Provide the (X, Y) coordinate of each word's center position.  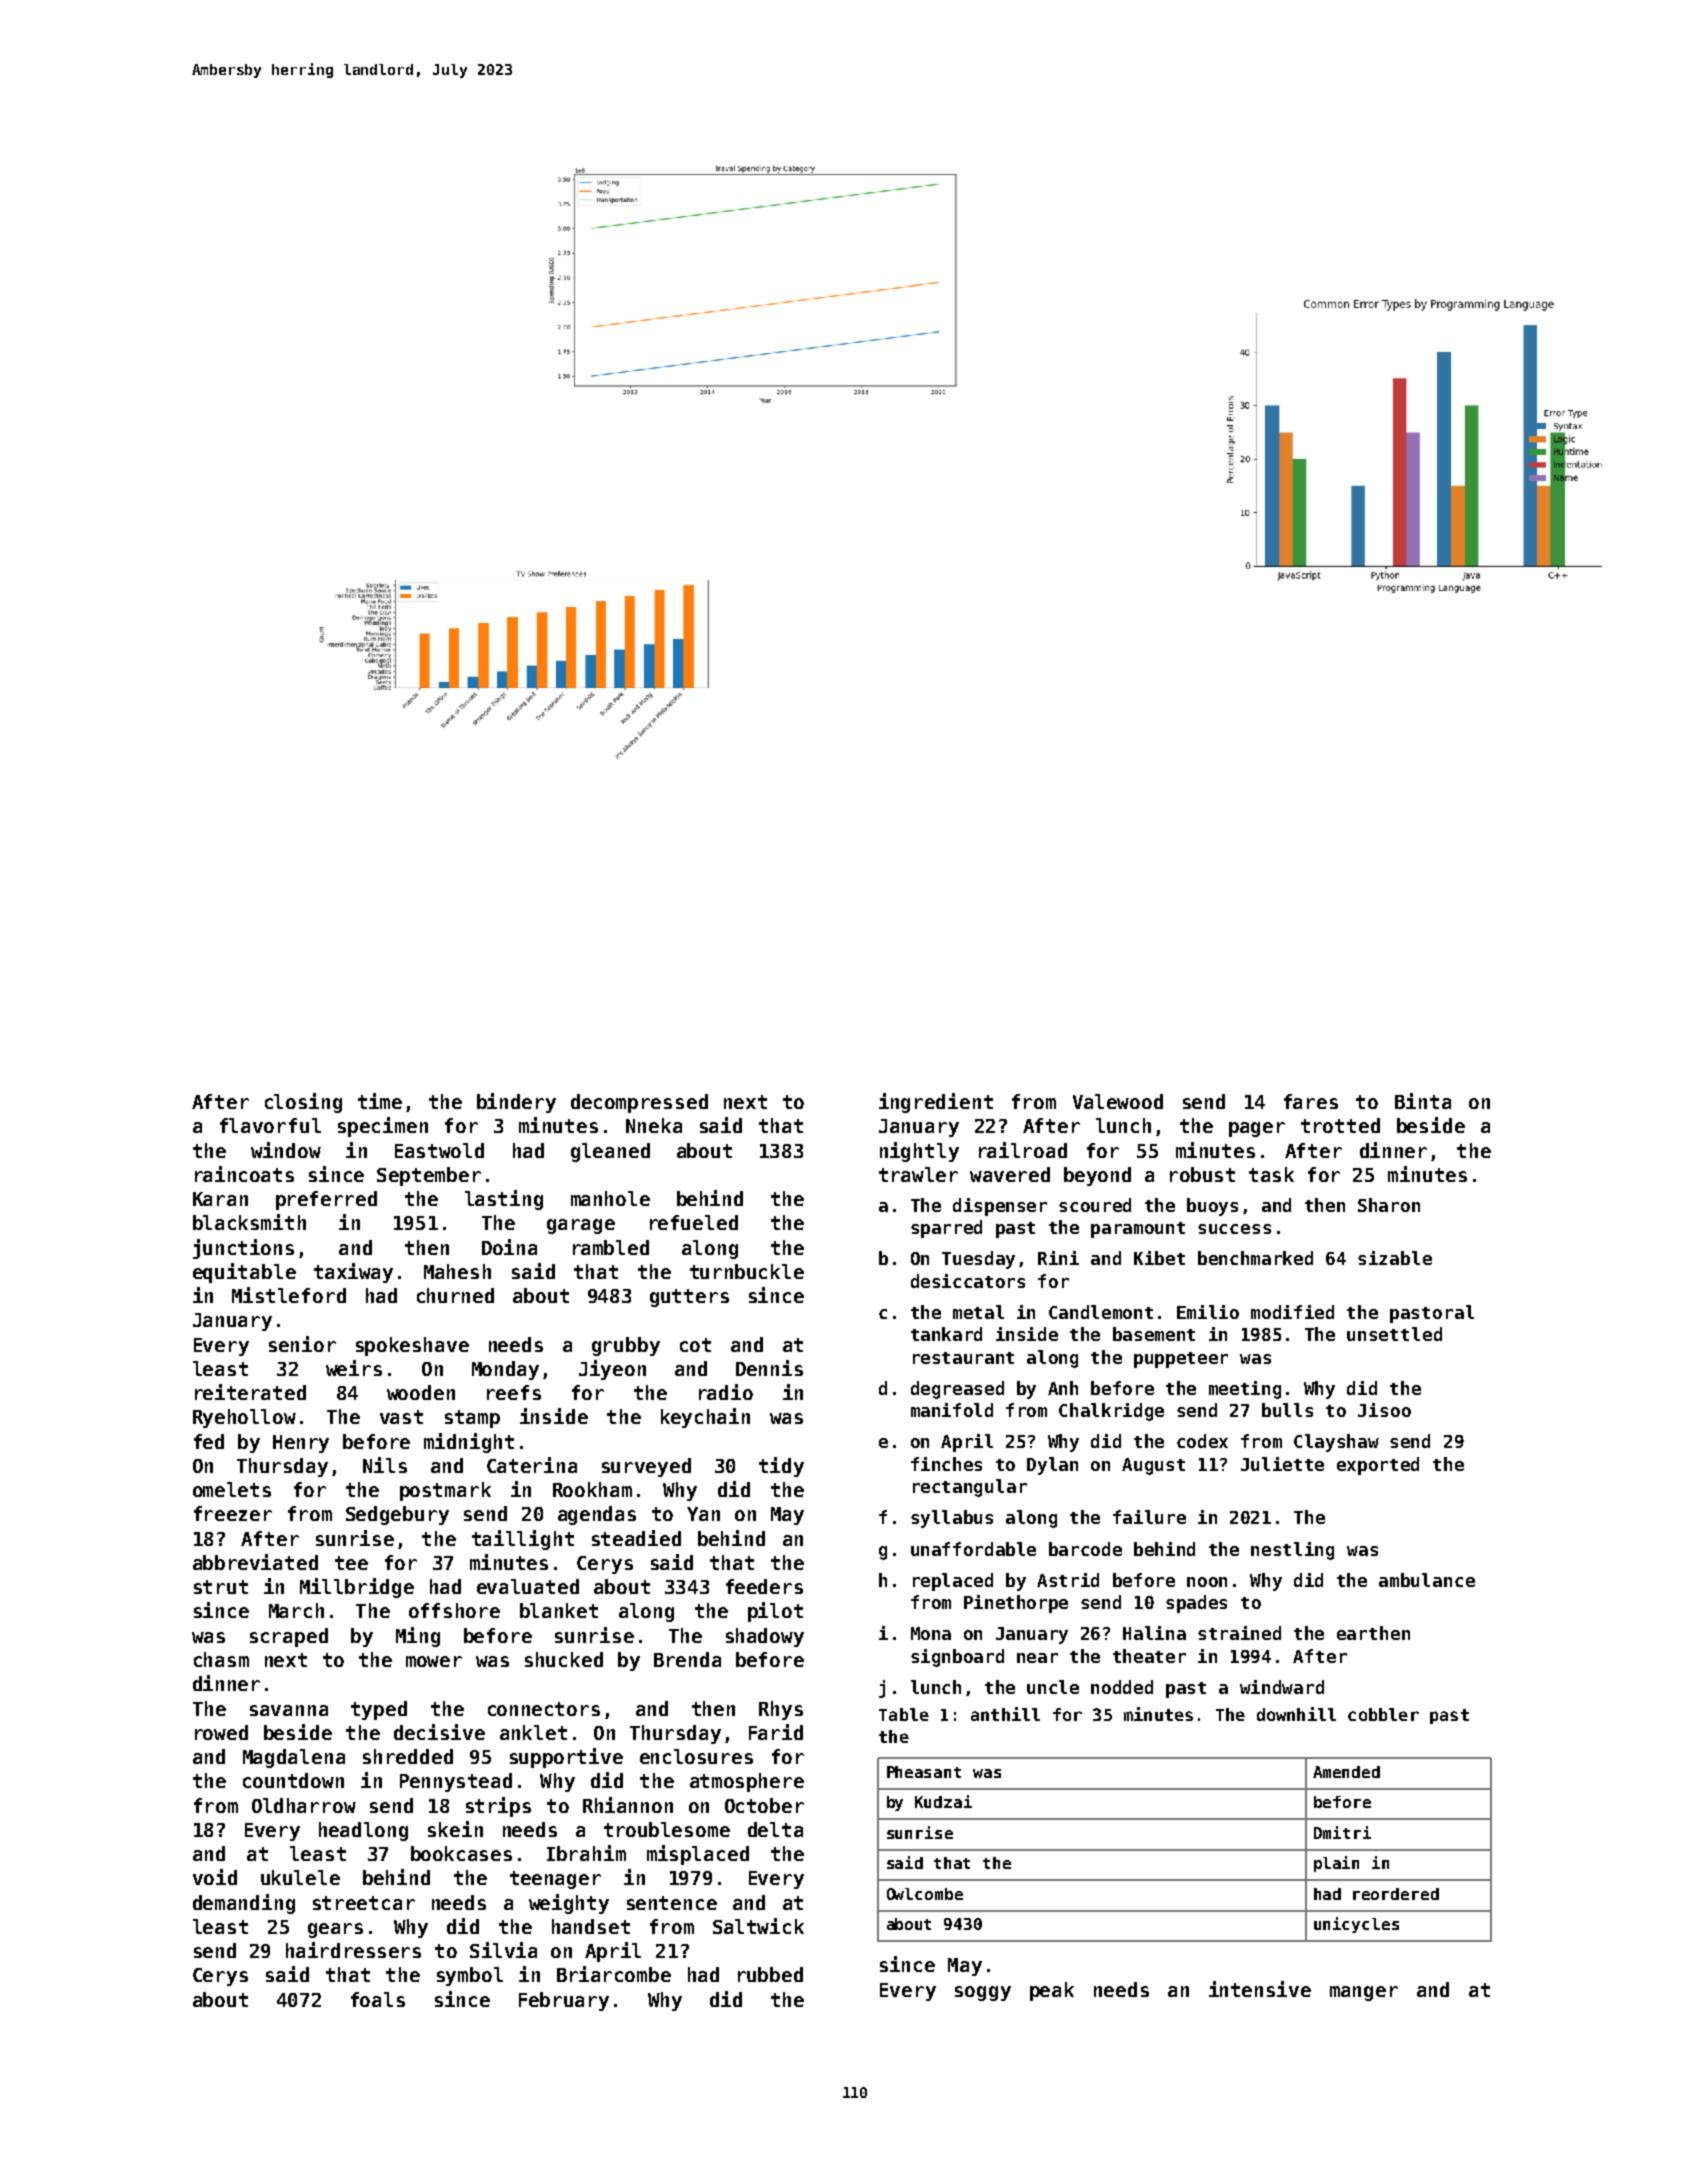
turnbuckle (747, 1271)
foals (378, 1999)
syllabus (952, 1519)
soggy (983, 1993)
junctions (243, 1249)
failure (1149, 1517)
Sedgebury (397, 1515)
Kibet (1159, 1258)
